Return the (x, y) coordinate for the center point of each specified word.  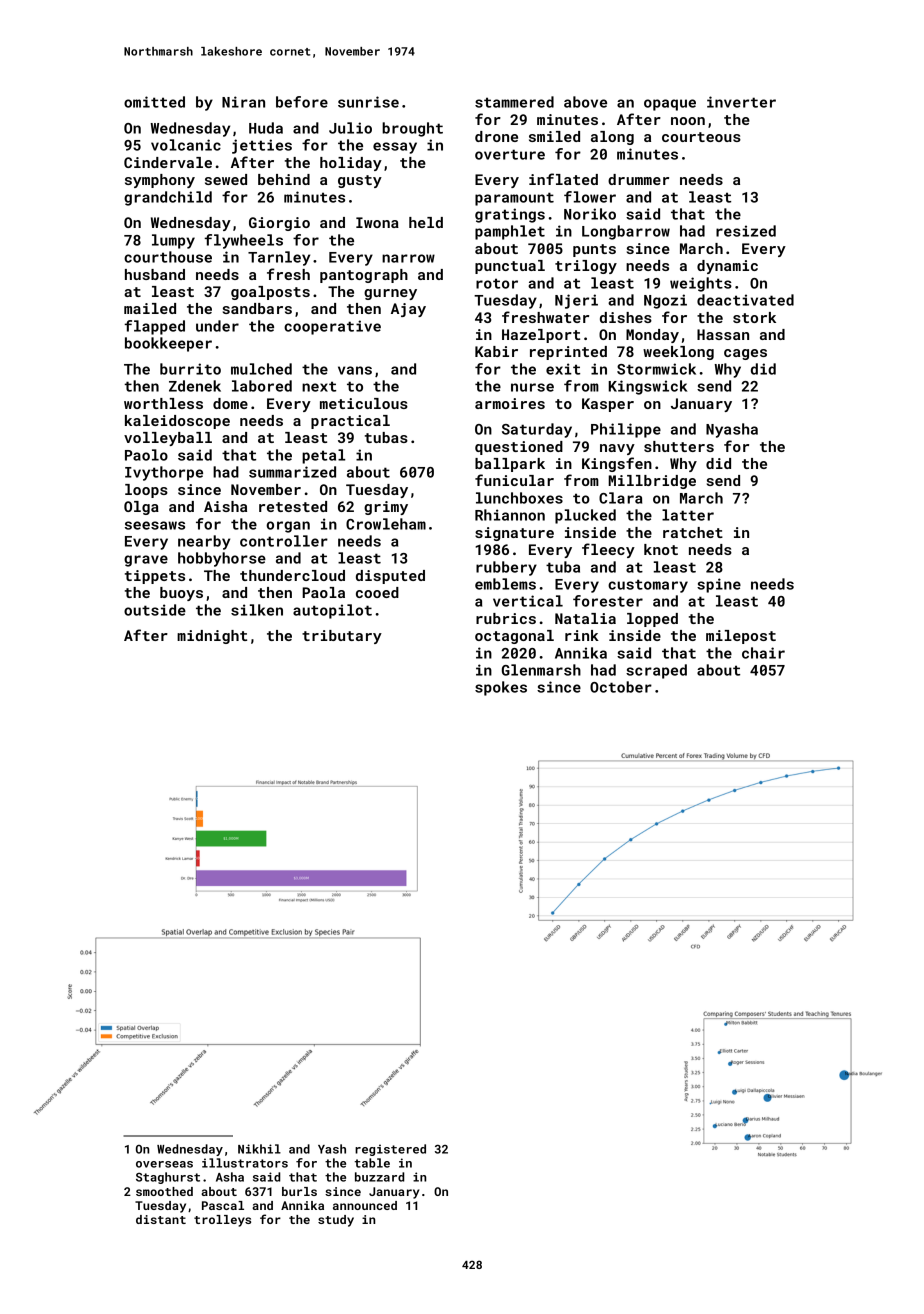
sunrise (368, 102)
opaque (670, 105)
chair (763, 653)
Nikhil (259, 1149)
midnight (212, 637)
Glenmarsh (541, 670)
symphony (160, 181)
